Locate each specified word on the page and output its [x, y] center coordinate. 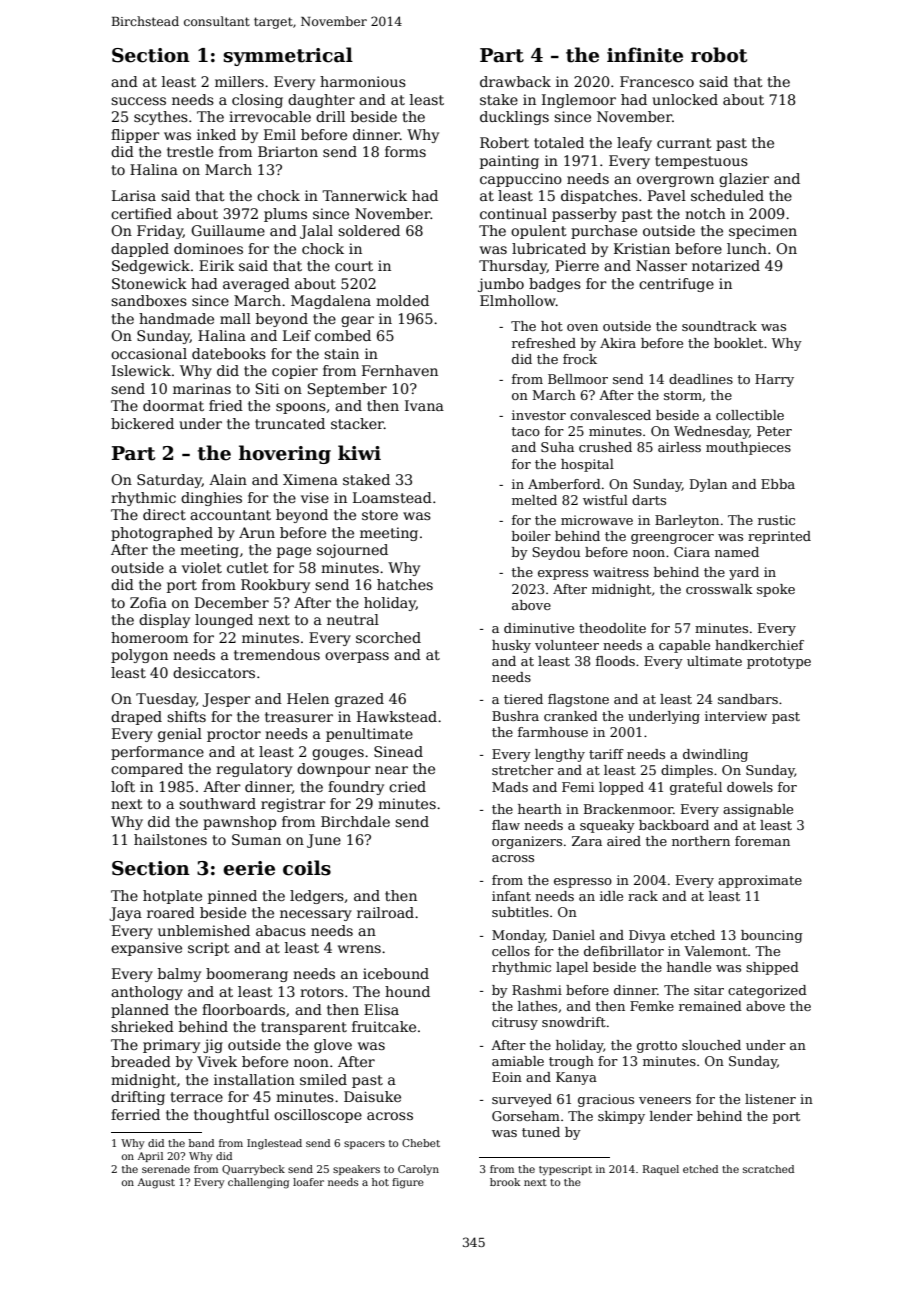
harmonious [363, 81]
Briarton [288, 151]
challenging [258, 1183]
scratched [768, 1169]
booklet [738, 343]
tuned [541, 1132]
